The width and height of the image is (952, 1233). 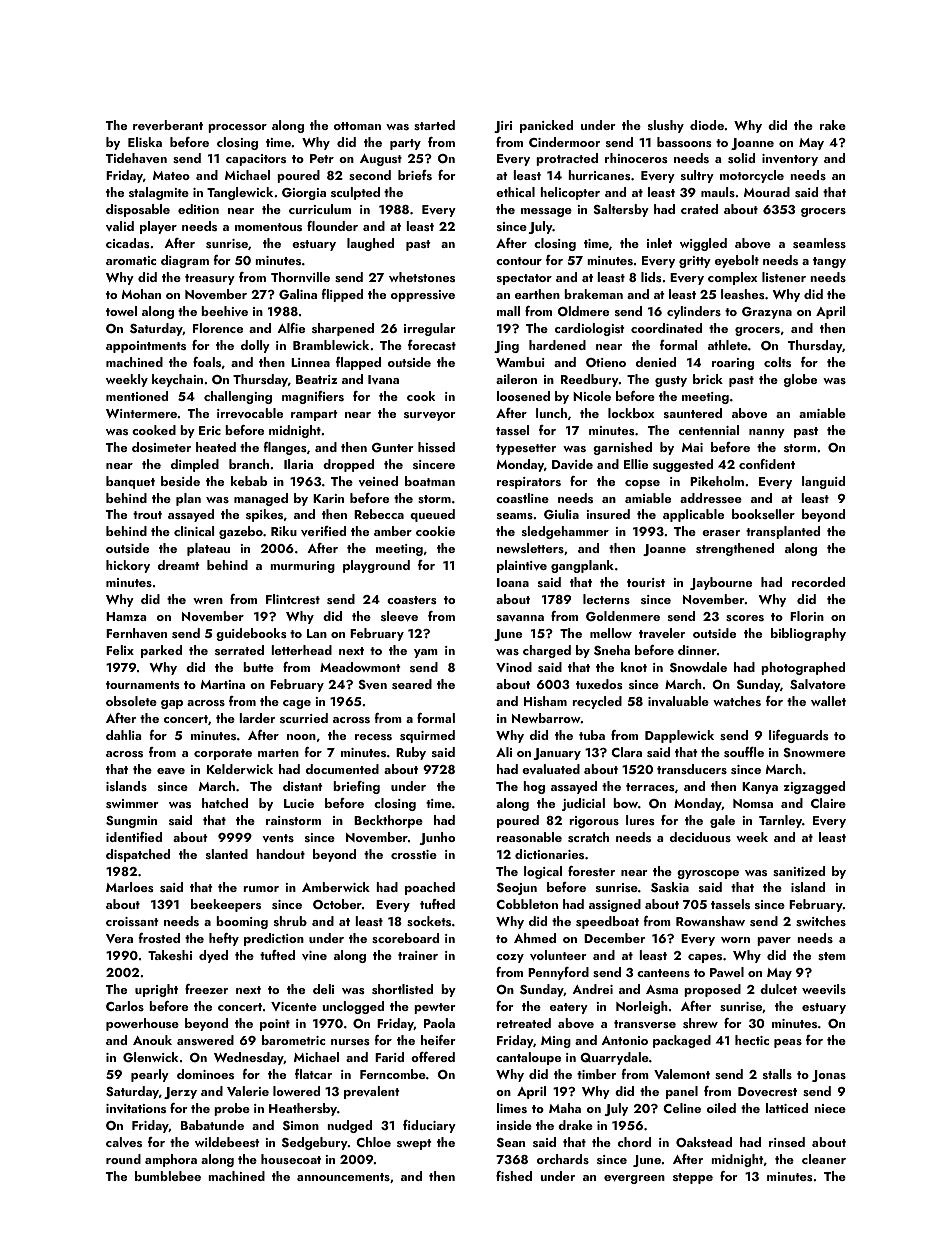 I want to click on seamless, so click(x=819, y=243).
